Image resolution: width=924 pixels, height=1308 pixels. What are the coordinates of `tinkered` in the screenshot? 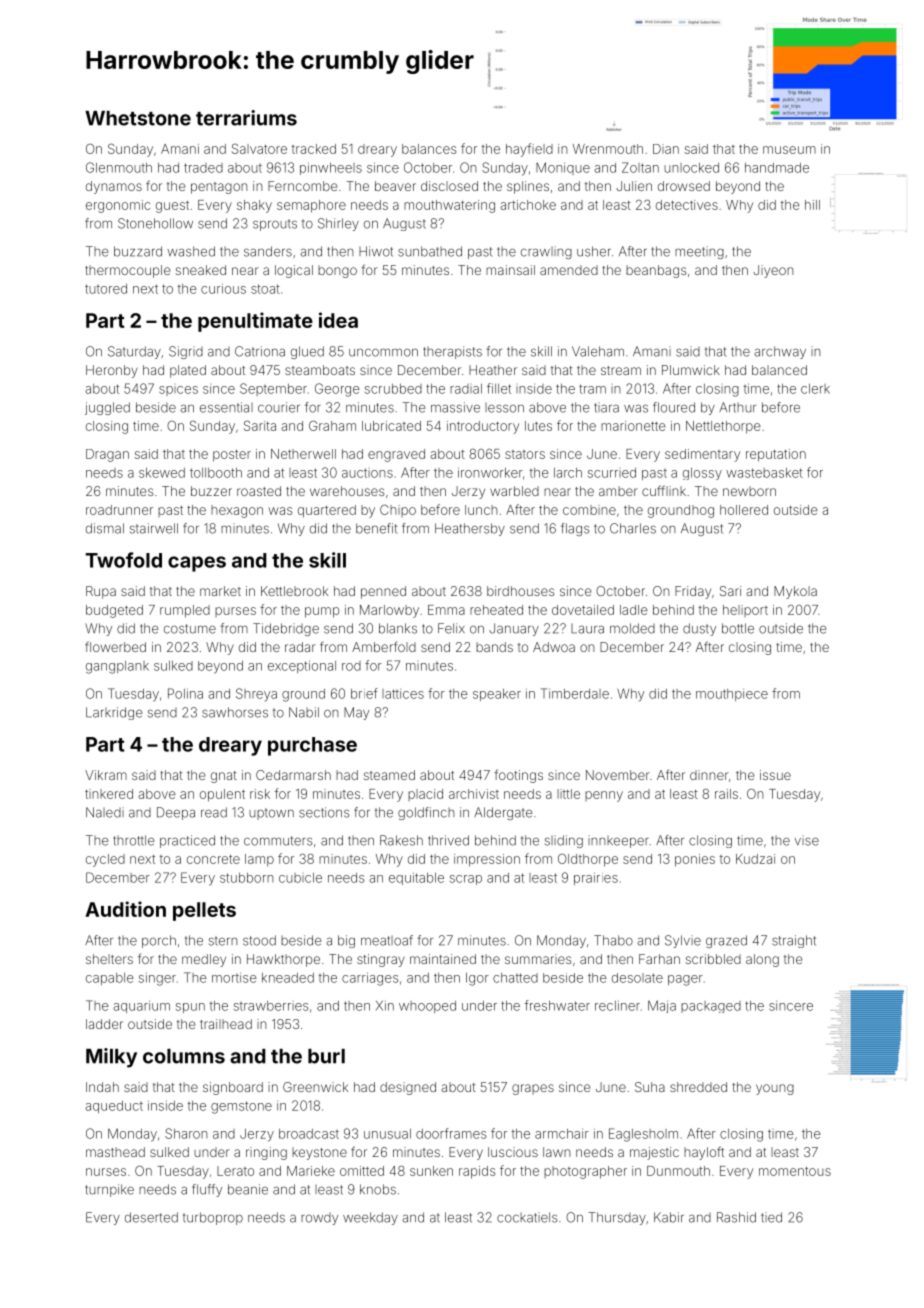 It's located at (109, 794).
